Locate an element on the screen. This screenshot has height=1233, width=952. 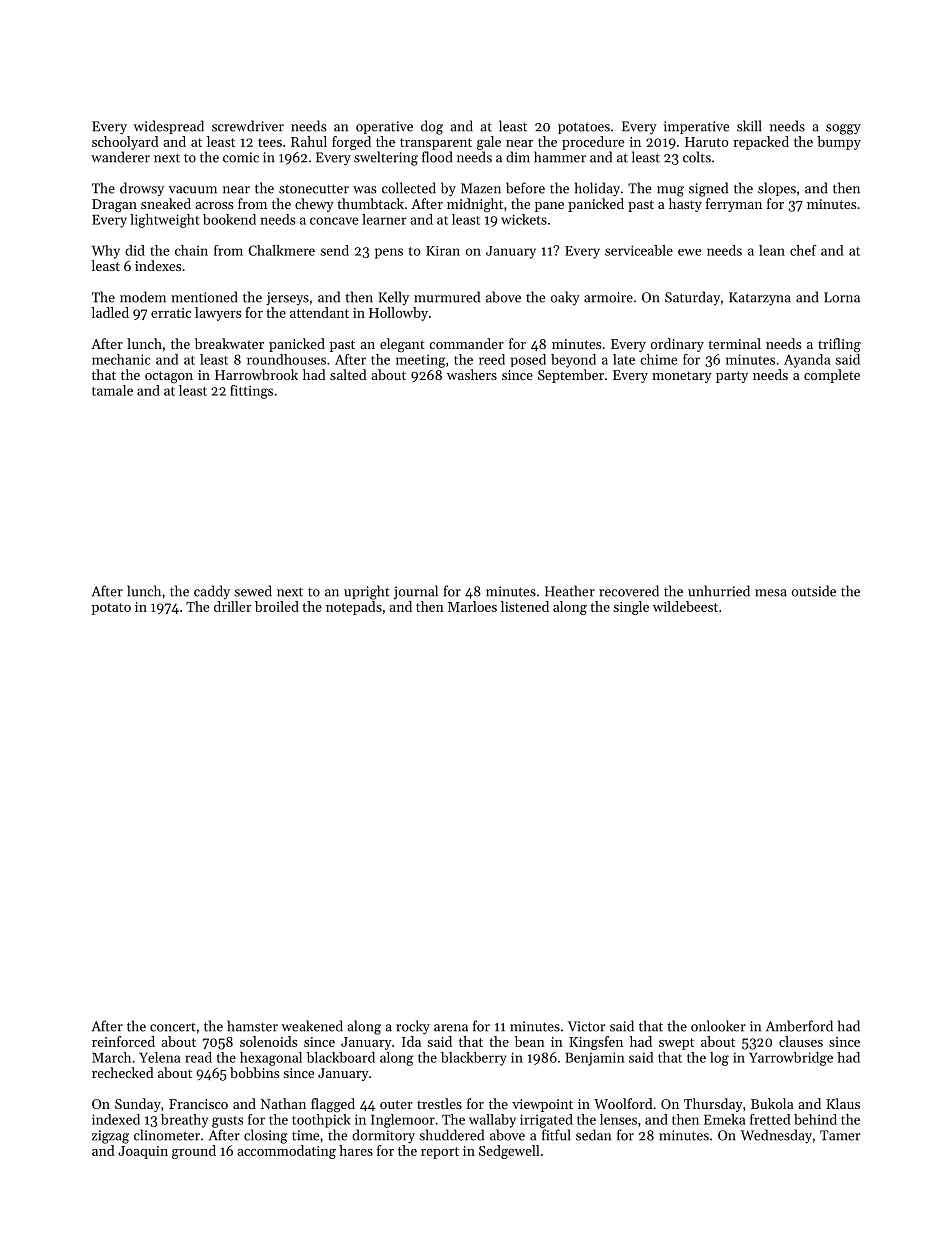
fittings is located at coordinates (251, 392).
